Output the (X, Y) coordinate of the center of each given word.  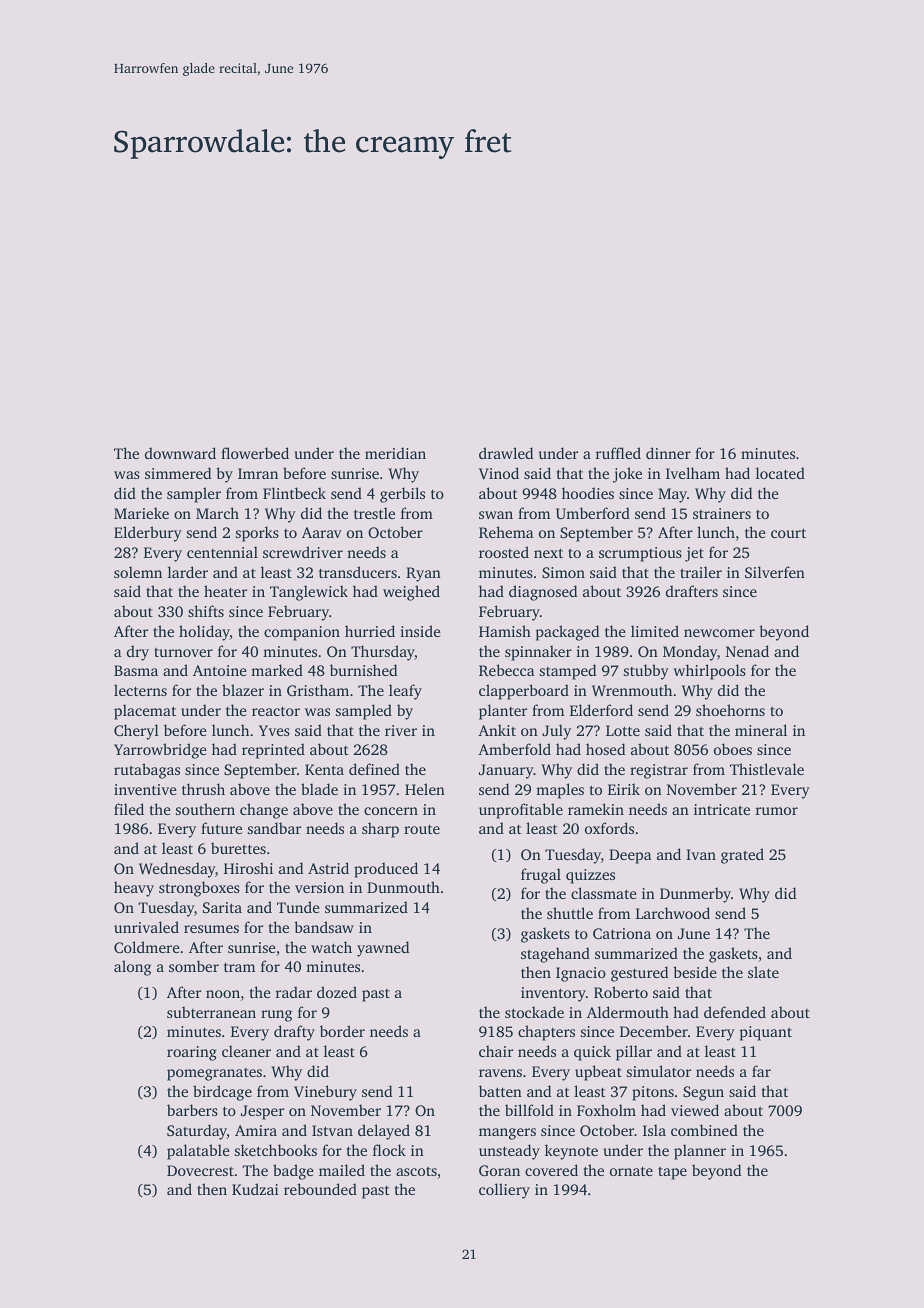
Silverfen (775, 572)
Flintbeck (294, 493)
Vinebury (325, 1093)
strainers (722, 513)
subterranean (211, 1012)
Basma (136, 670)
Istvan (332, 1130)
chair (496, 1051)
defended (735, 1012)
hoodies (588, 493)
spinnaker (538, 653)
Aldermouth (628, 1012)
